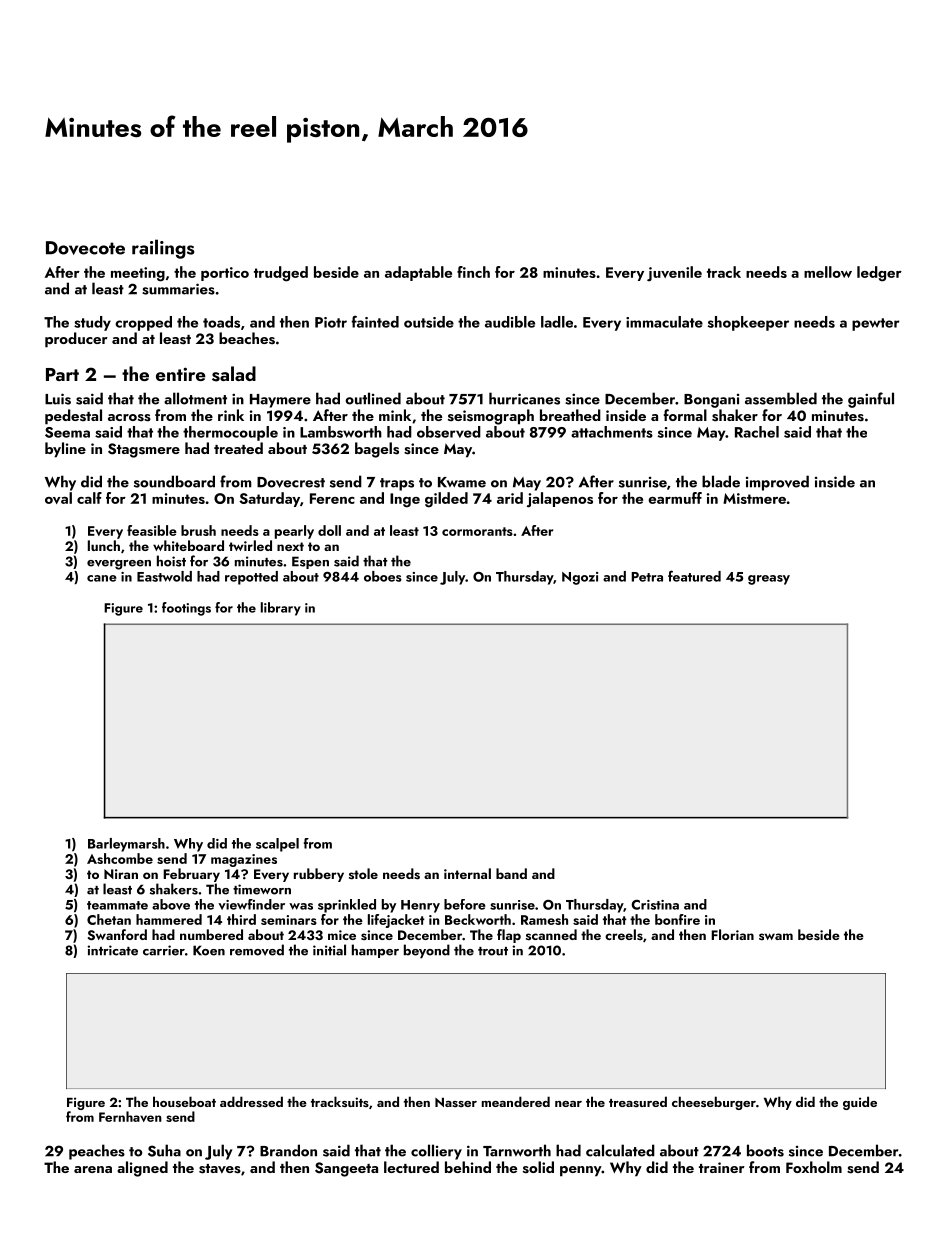  Describe the element at coordinates (655, 905) in the page. I see `Cristina` at that location.
